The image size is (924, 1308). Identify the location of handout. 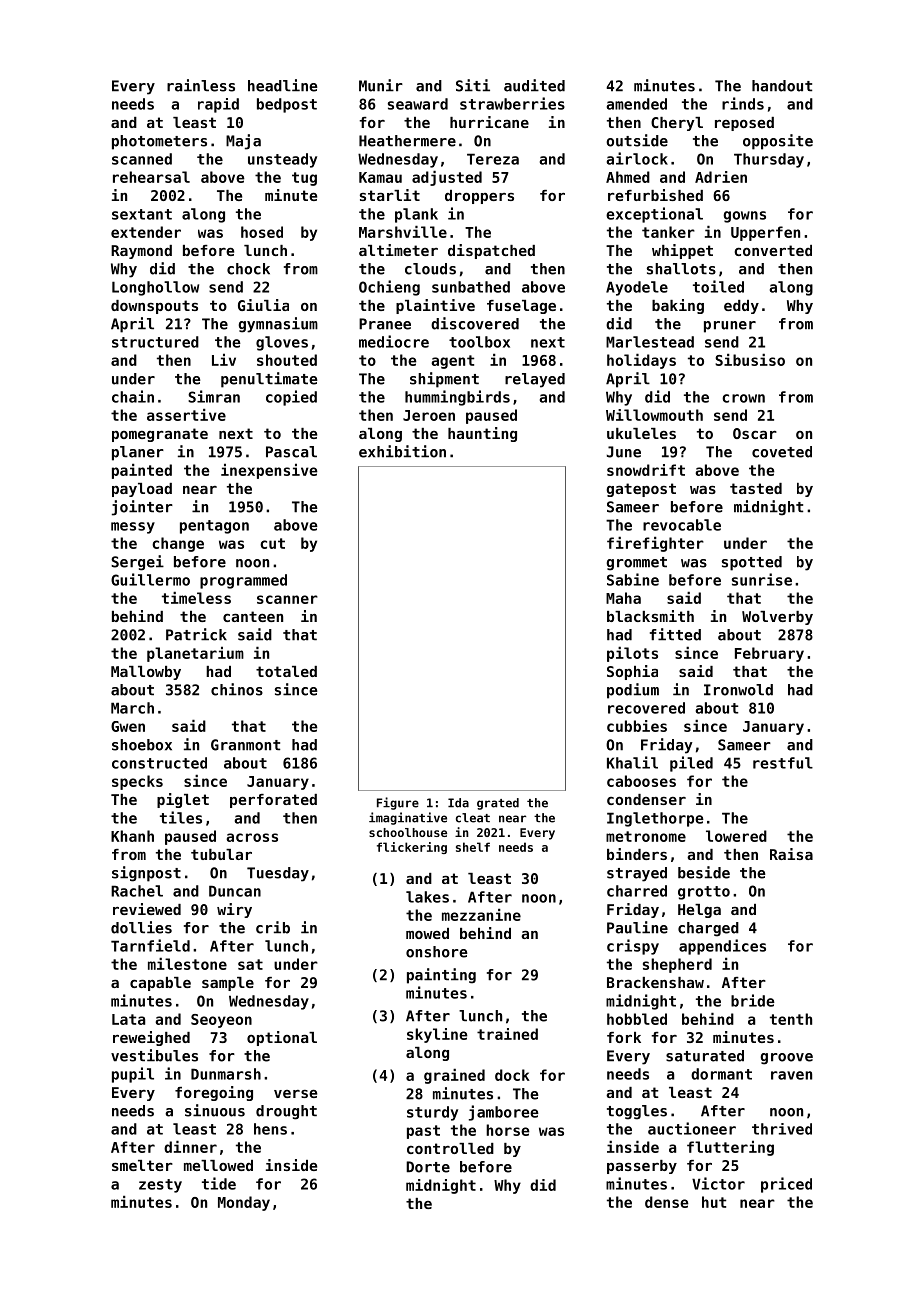
(782, 86).
